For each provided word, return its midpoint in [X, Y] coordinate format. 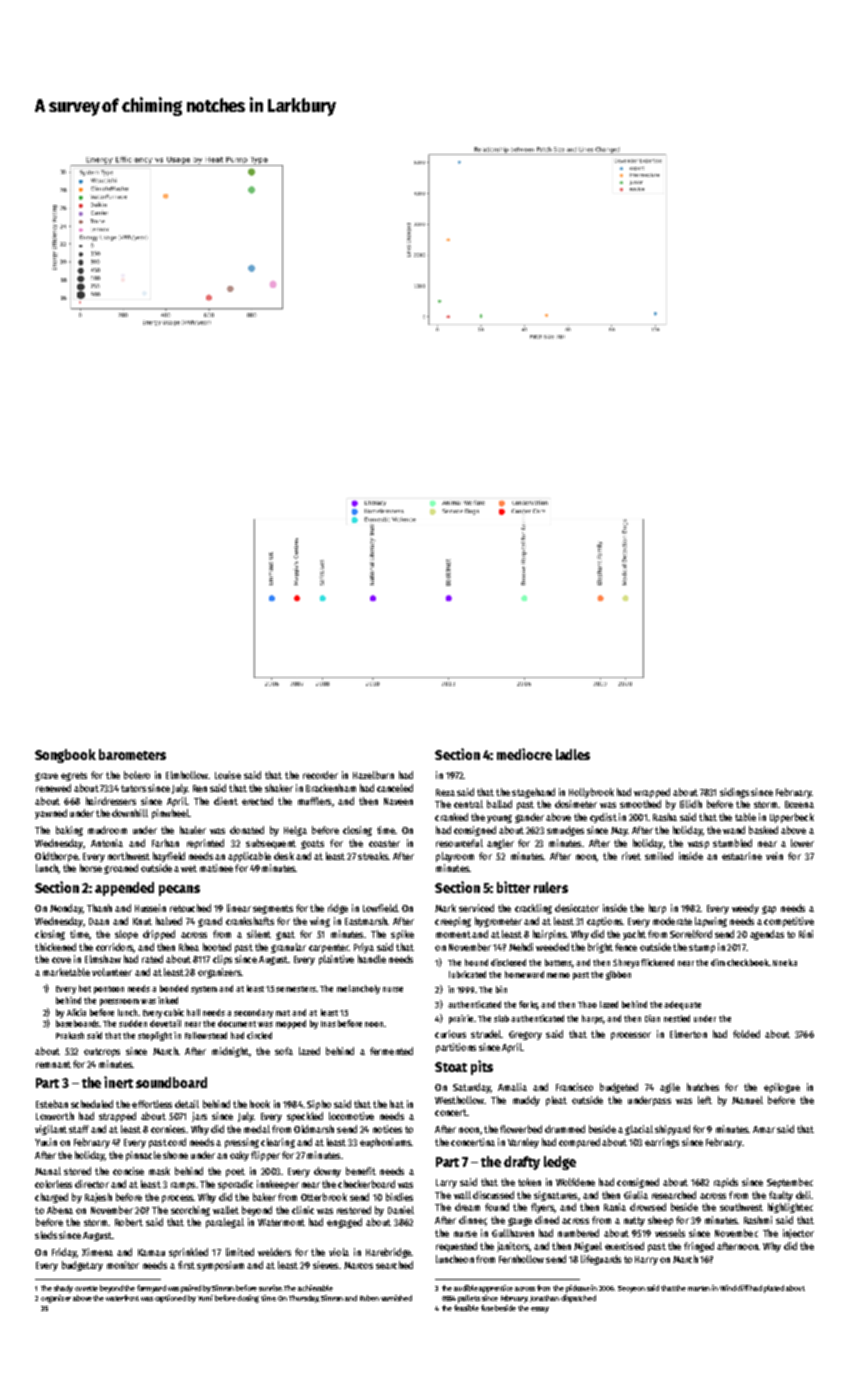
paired [191, 1289]
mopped [291, 1024]
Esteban [52, 1104]
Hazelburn [373, 775]
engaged [344, 1223]
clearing [278, 1143]
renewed [53, 788]
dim [718, 962]
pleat [556, 1101]
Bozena [799, 804]
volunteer [112, 972]
